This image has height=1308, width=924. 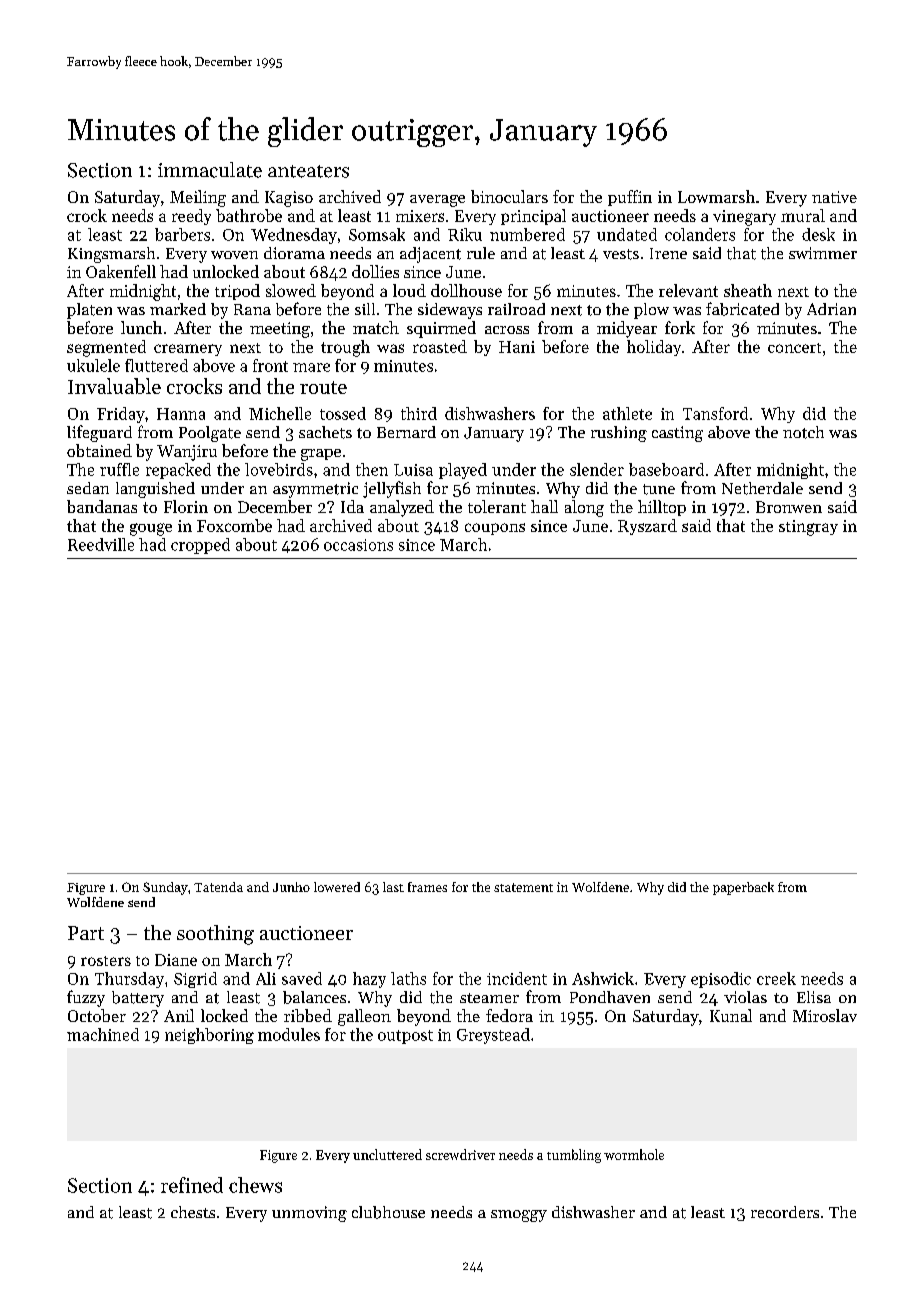 What do you see at coordinates (218, 887) in the image?
I see `Tatenda` at bounding box center [218, 887].
